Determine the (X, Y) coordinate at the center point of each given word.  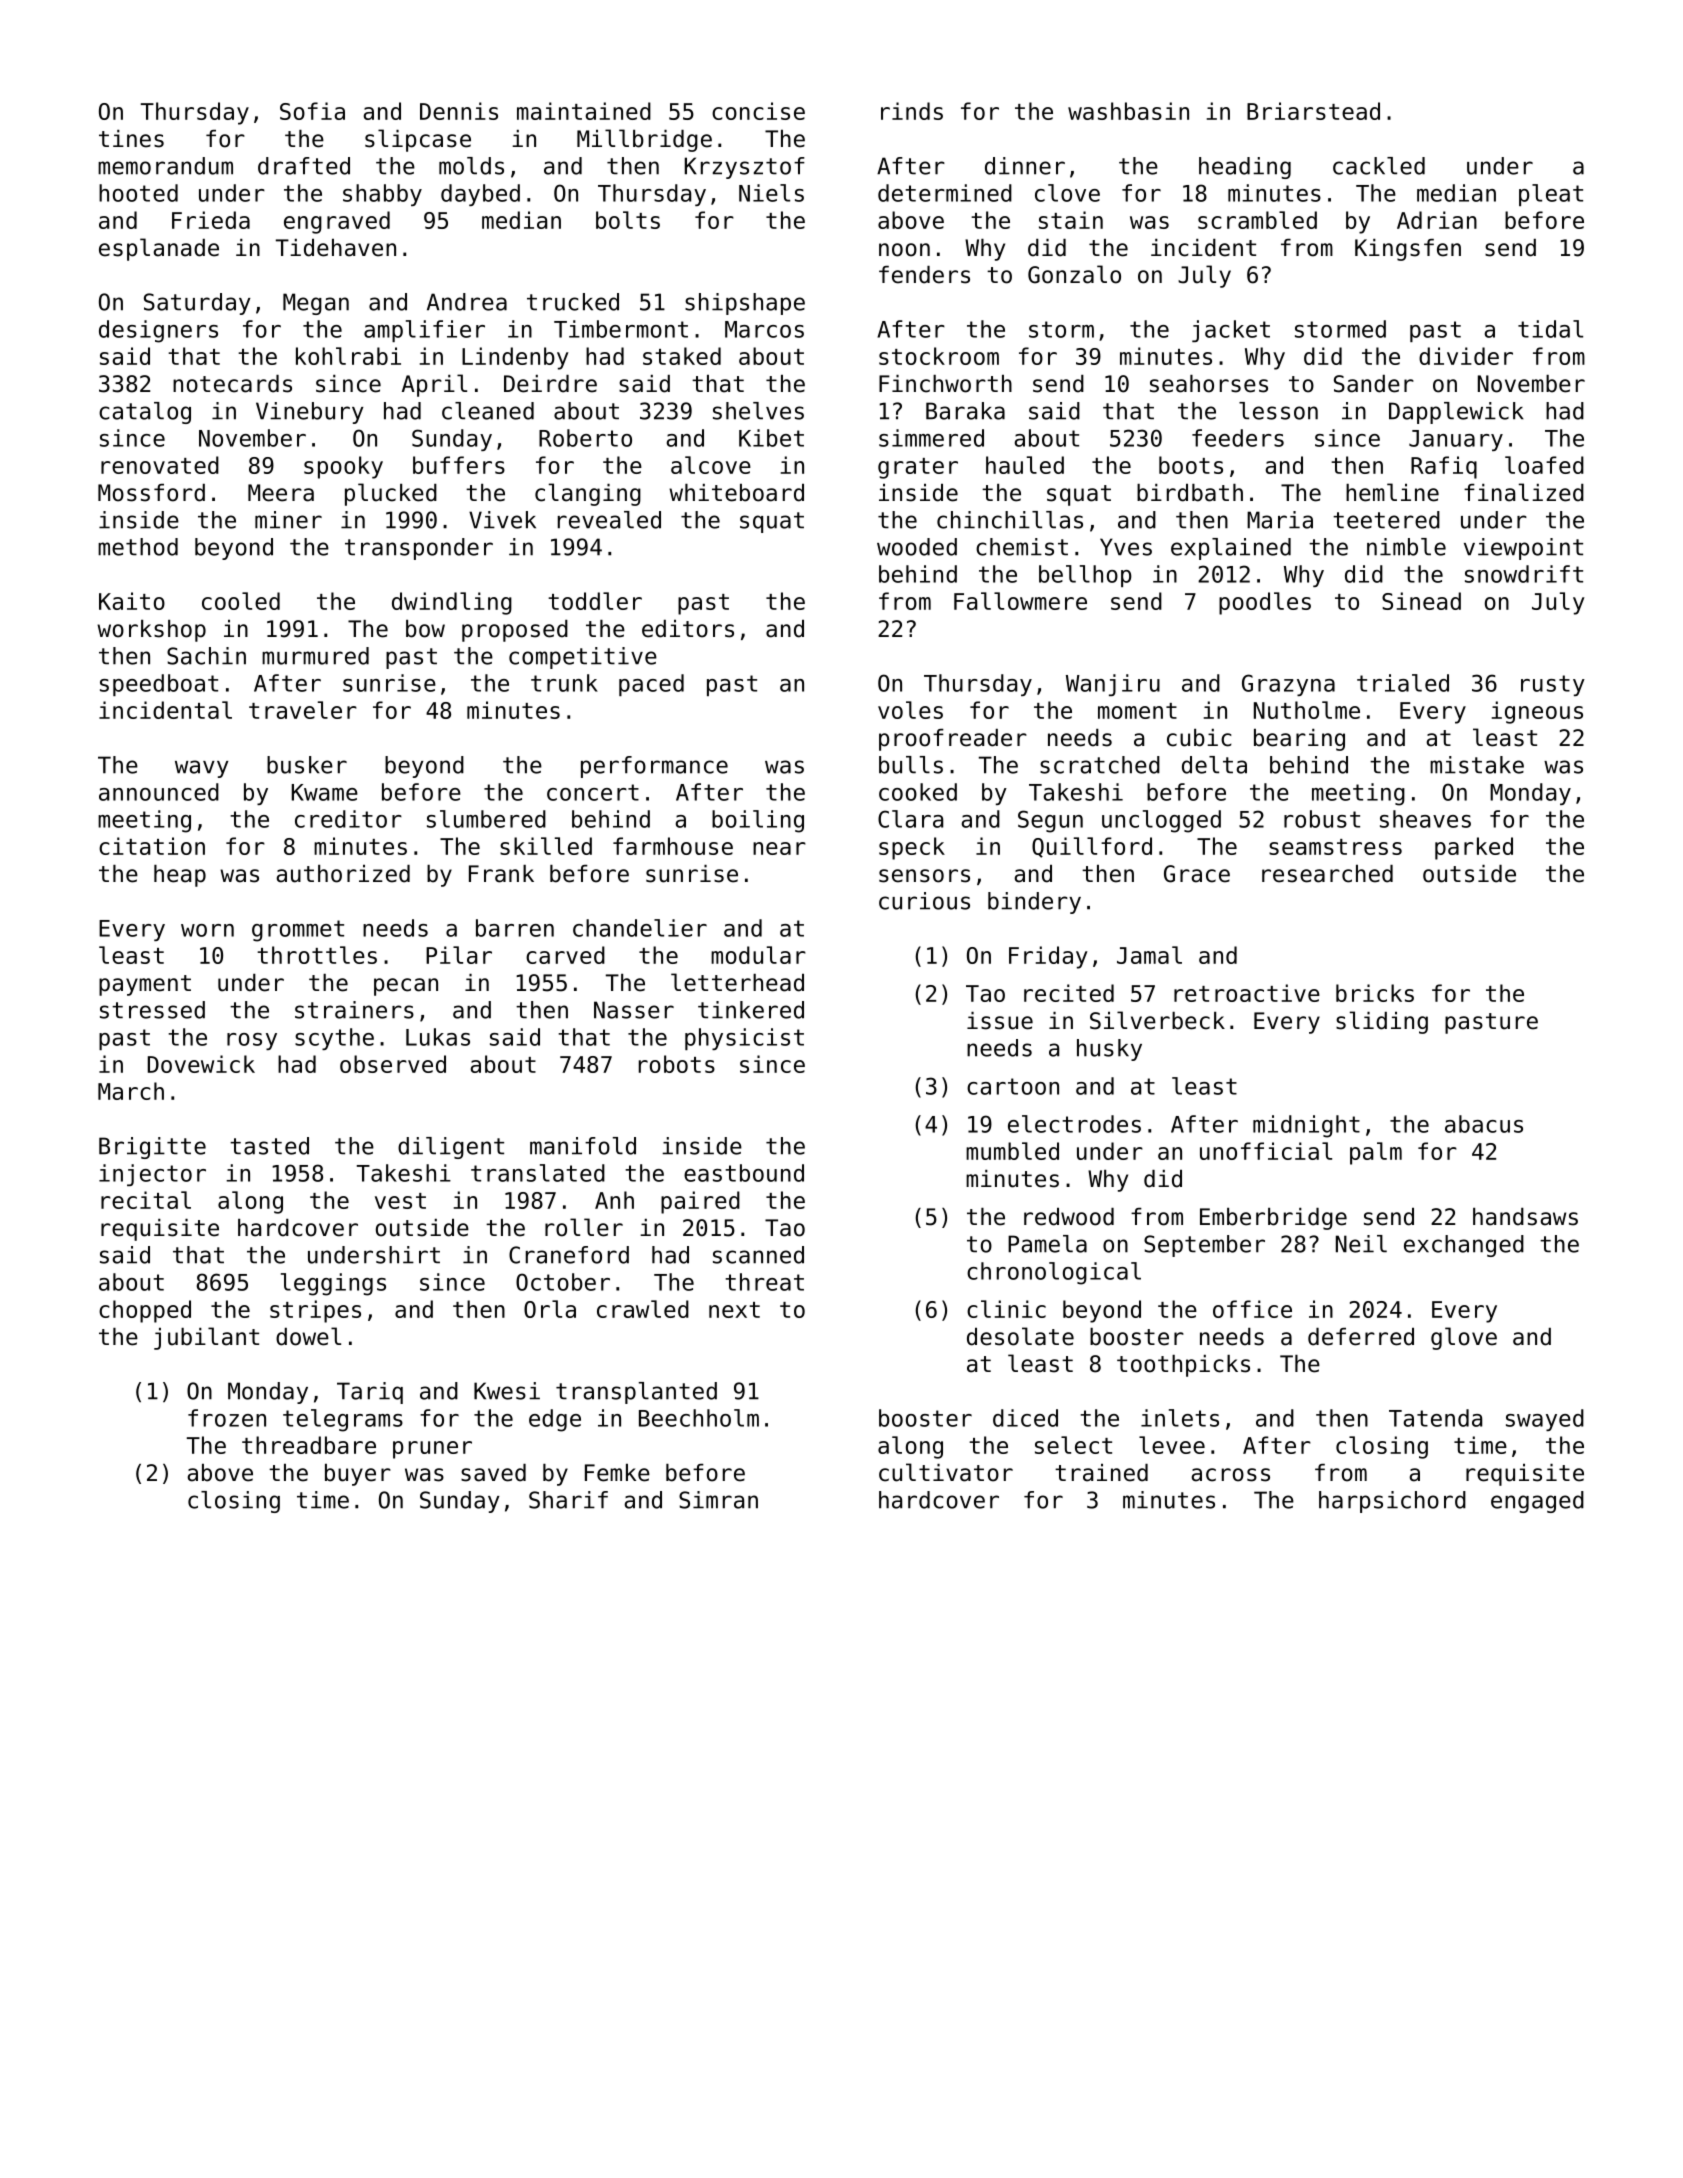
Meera (281, 493)
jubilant (206, 1338)
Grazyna (1288, 685)
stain (1071, 220)
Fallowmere (1020, 601)
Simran (718, 1500)
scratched (1100, 765)
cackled (1379, 166)
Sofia (312, 111)
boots (1191, 465)
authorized (343, 874)
